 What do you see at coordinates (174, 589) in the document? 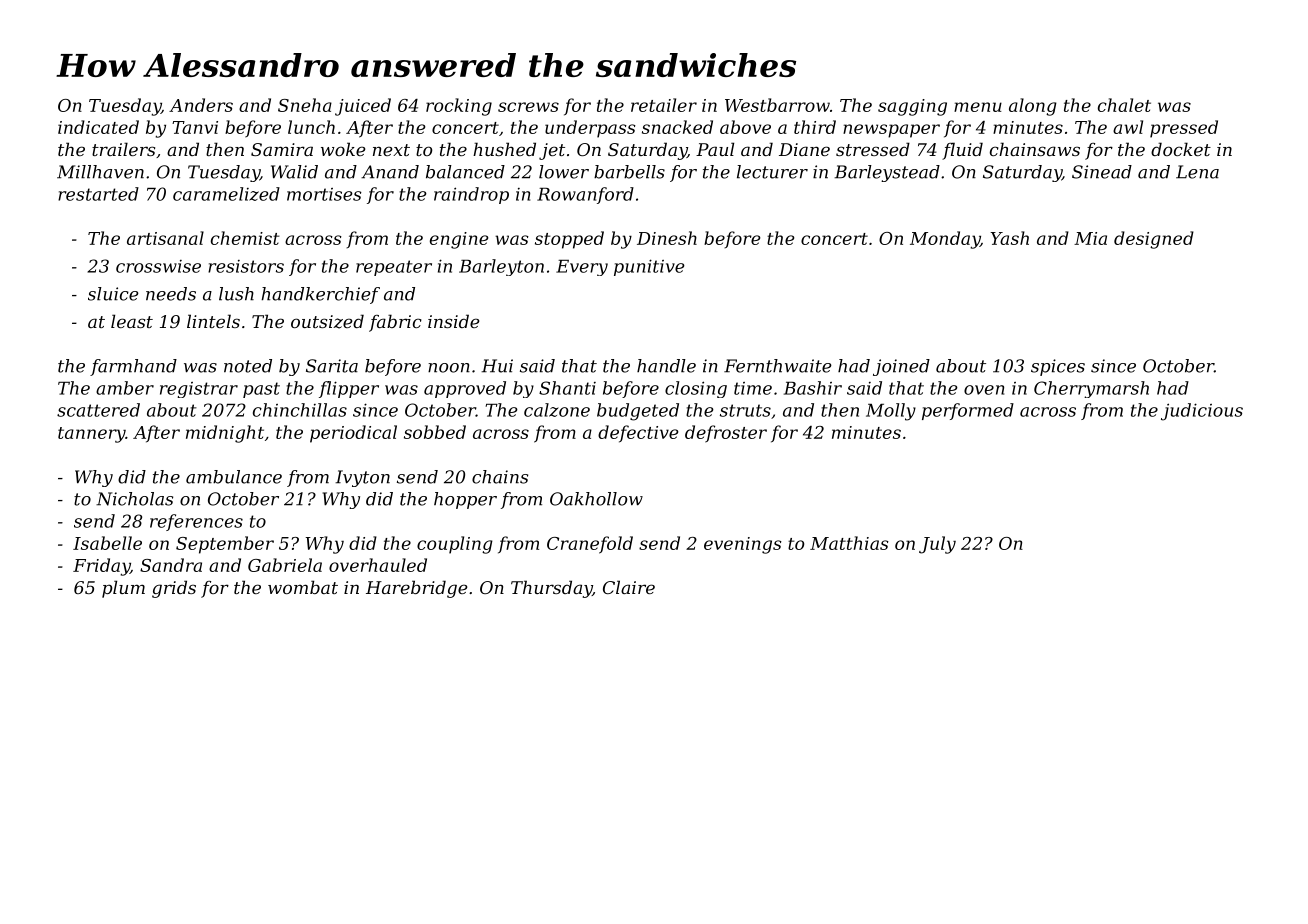
I see `grids` at bounding box center [174, 589].
